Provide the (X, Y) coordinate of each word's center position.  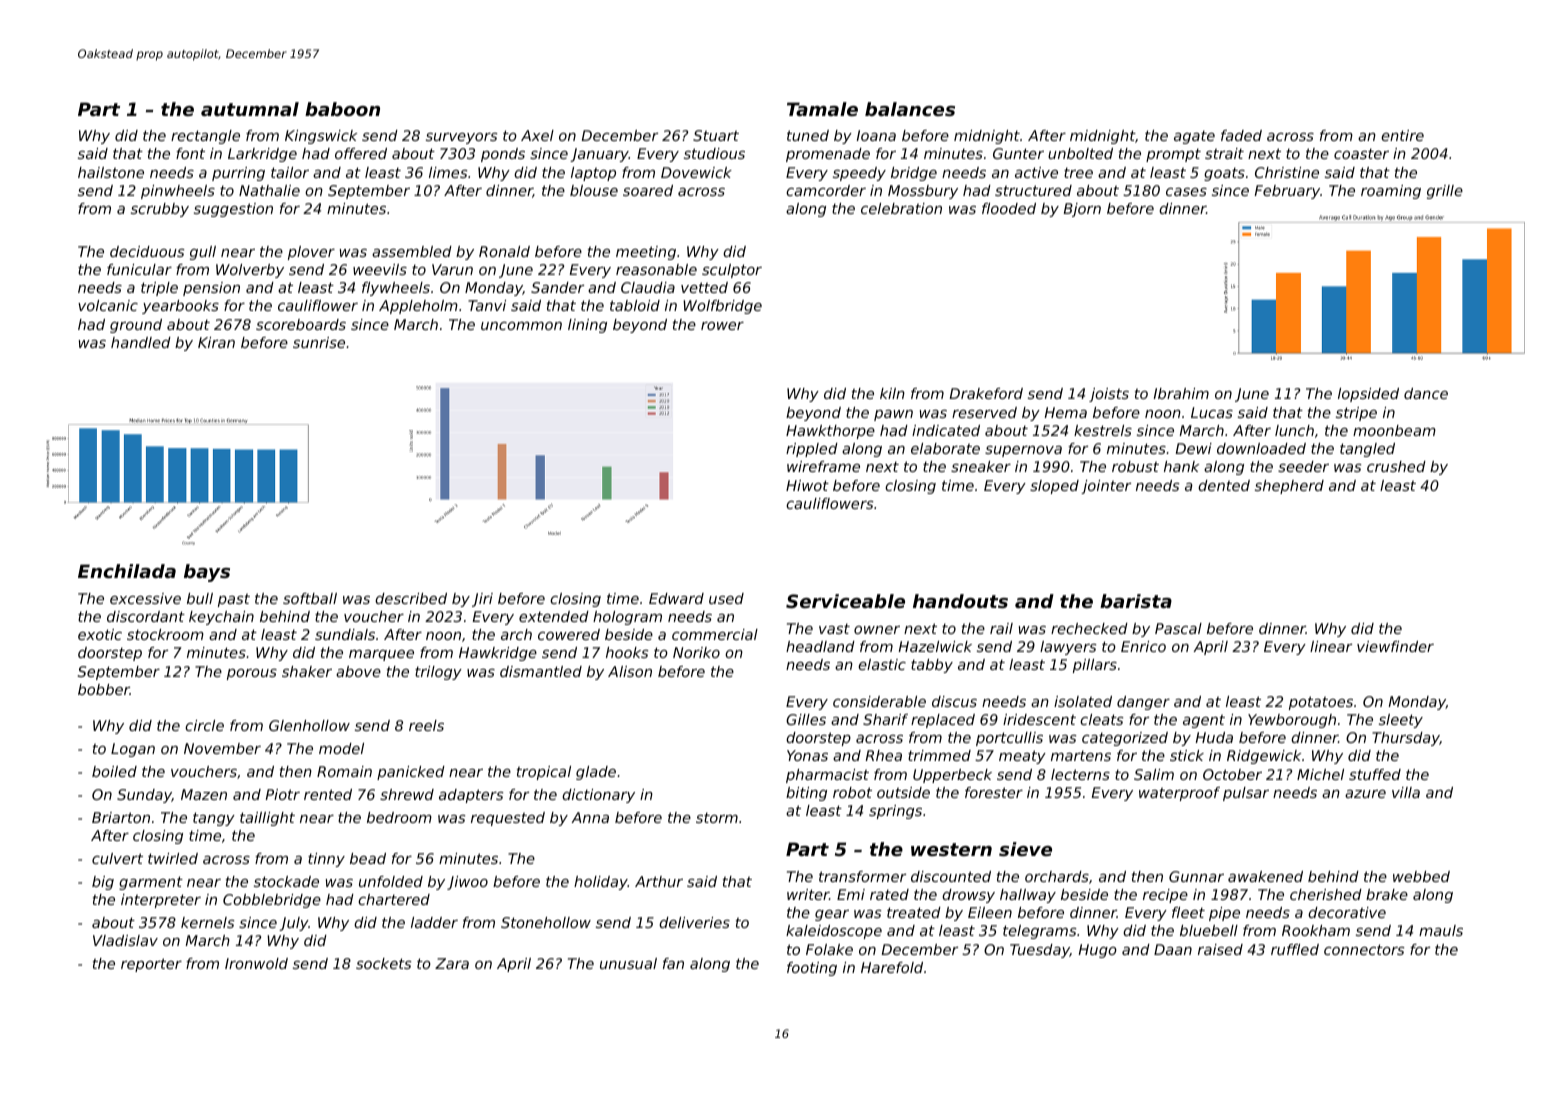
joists (1109, 395)
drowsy (968, 896)
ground (136, 326)
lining (587, 326)
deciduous (147, 251)
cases (1186, 192)
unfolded (391, 881)
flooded (1009, 208)
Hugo (1098, 951)
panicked (411, 773)
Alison (630, 671)
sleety (1401, 721)
